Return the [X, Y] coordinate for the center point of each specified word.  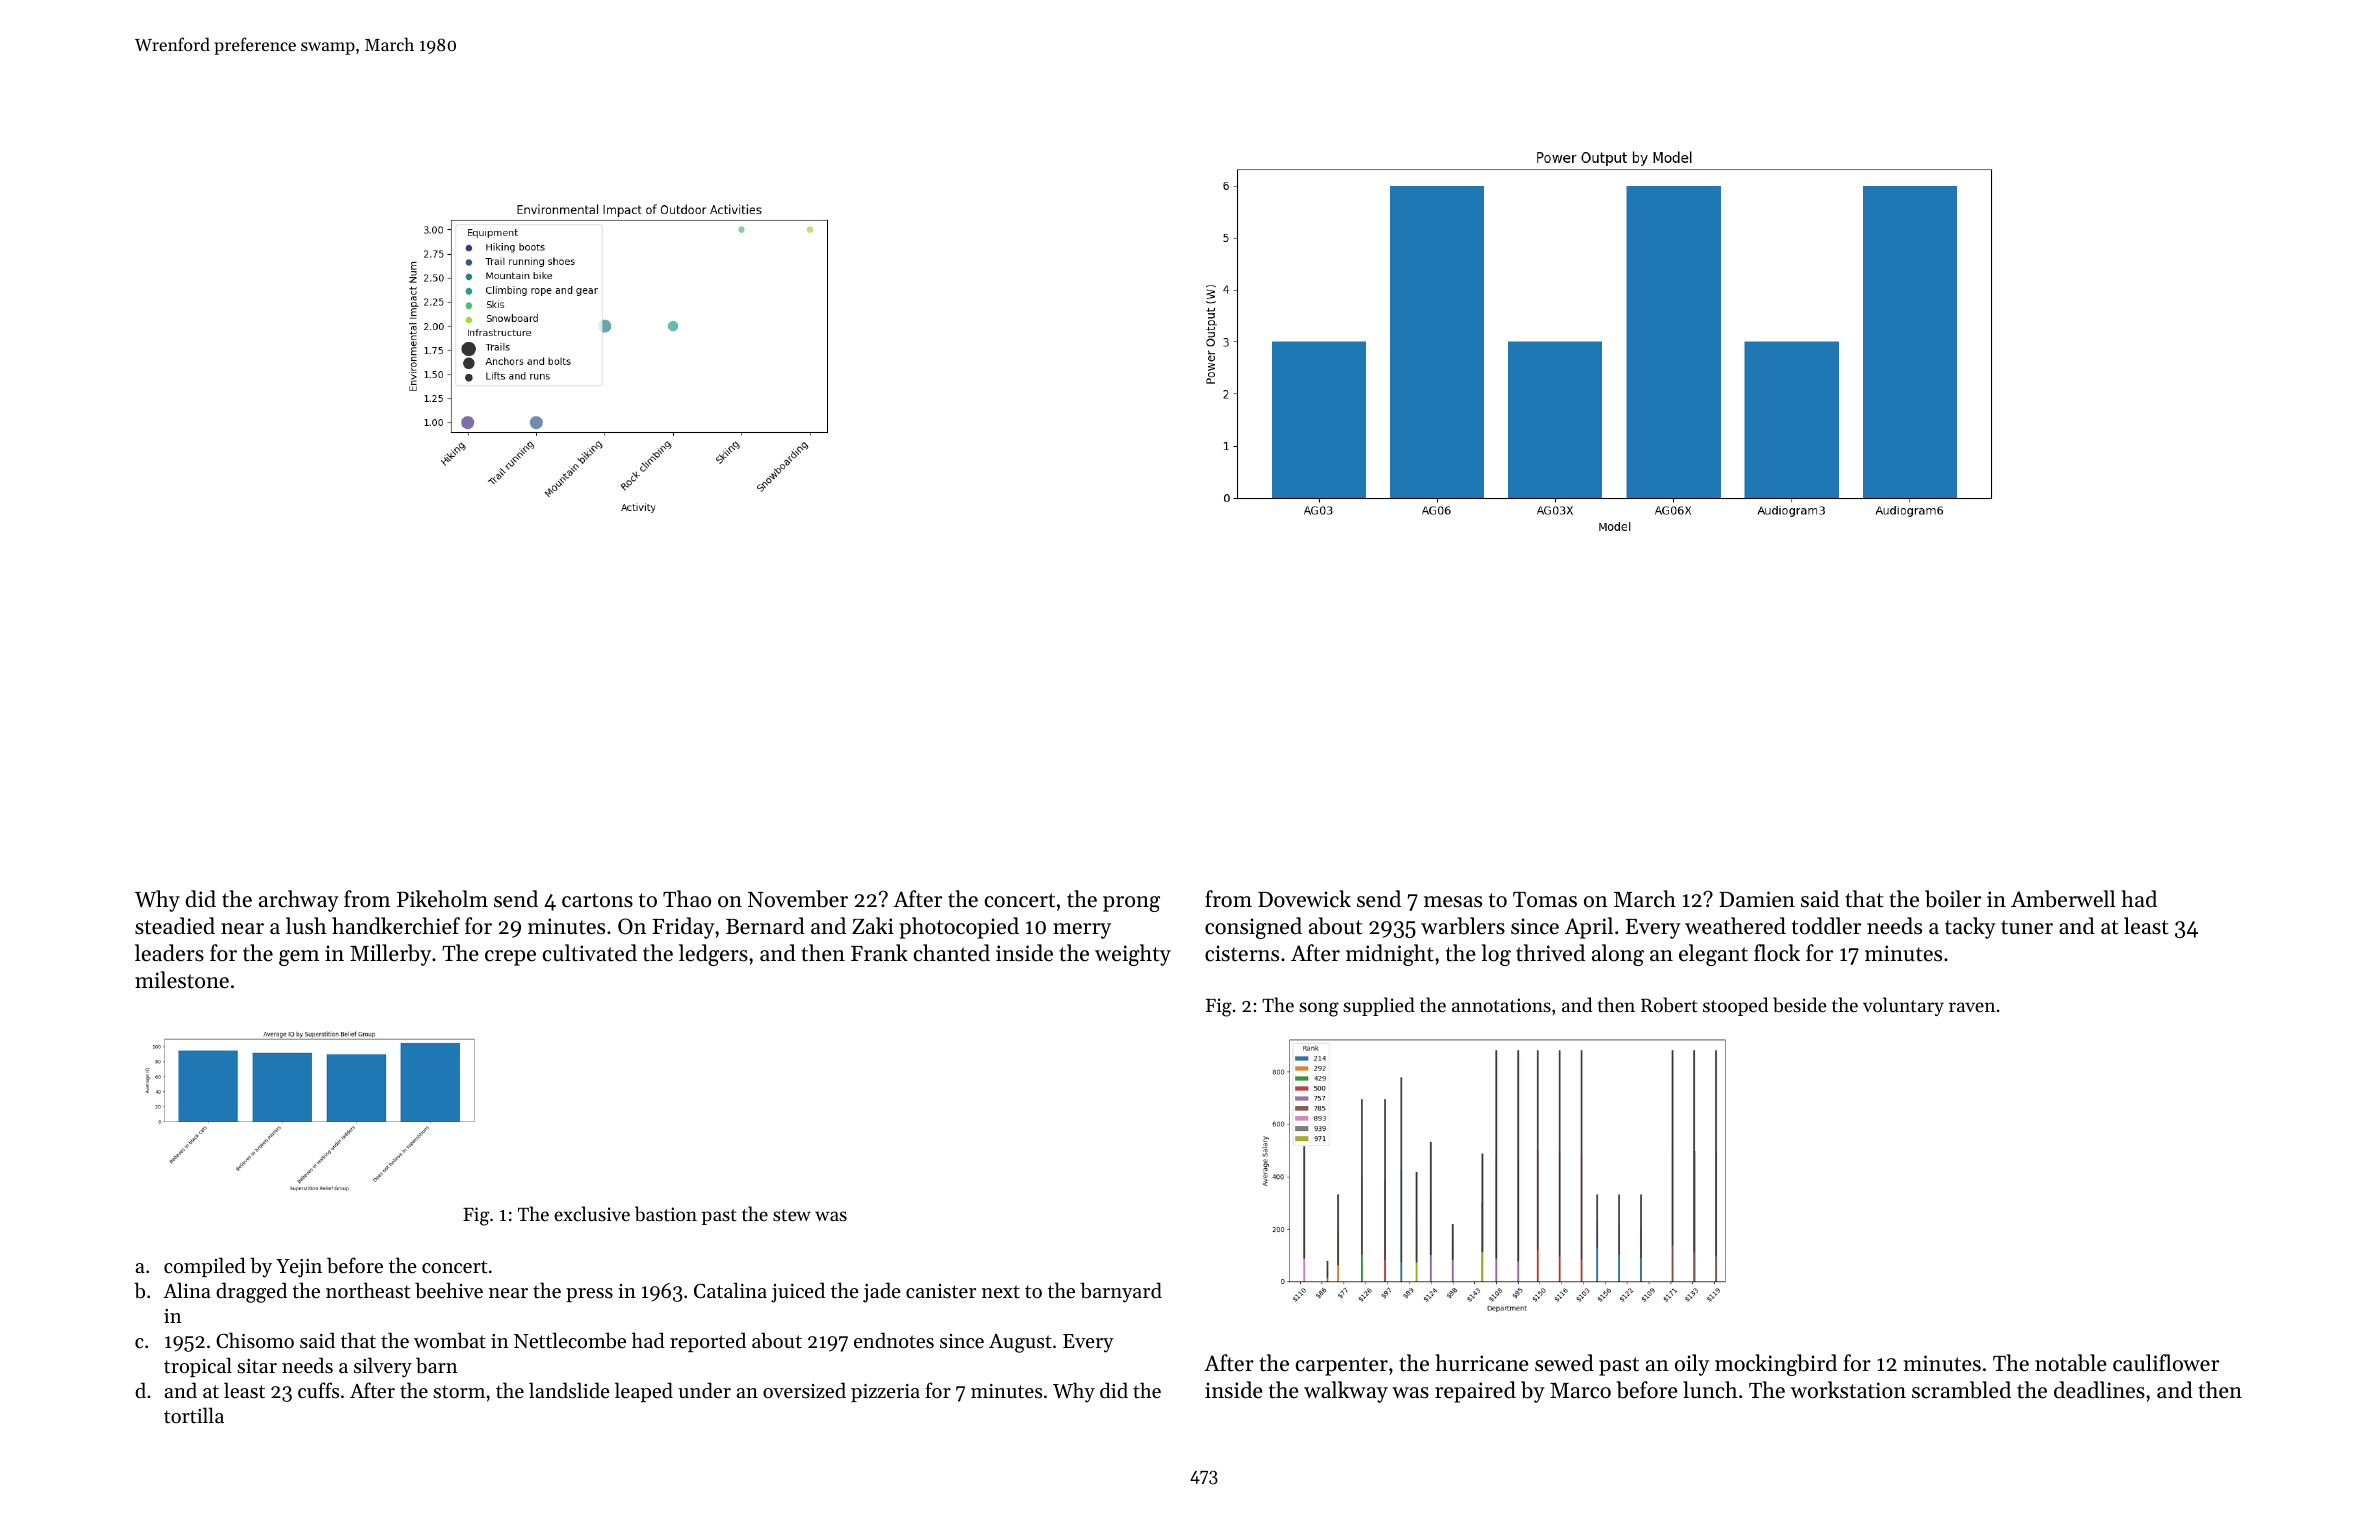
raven [1972, 1007]
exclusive [592, 1213]
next [1001, 1292]
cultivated [590, 953]
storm [459, 1392]
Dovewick [1304, 899]
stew [792, 1215]
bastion [666, 1214]
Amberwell [2063, 899]
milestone [182, 980]
